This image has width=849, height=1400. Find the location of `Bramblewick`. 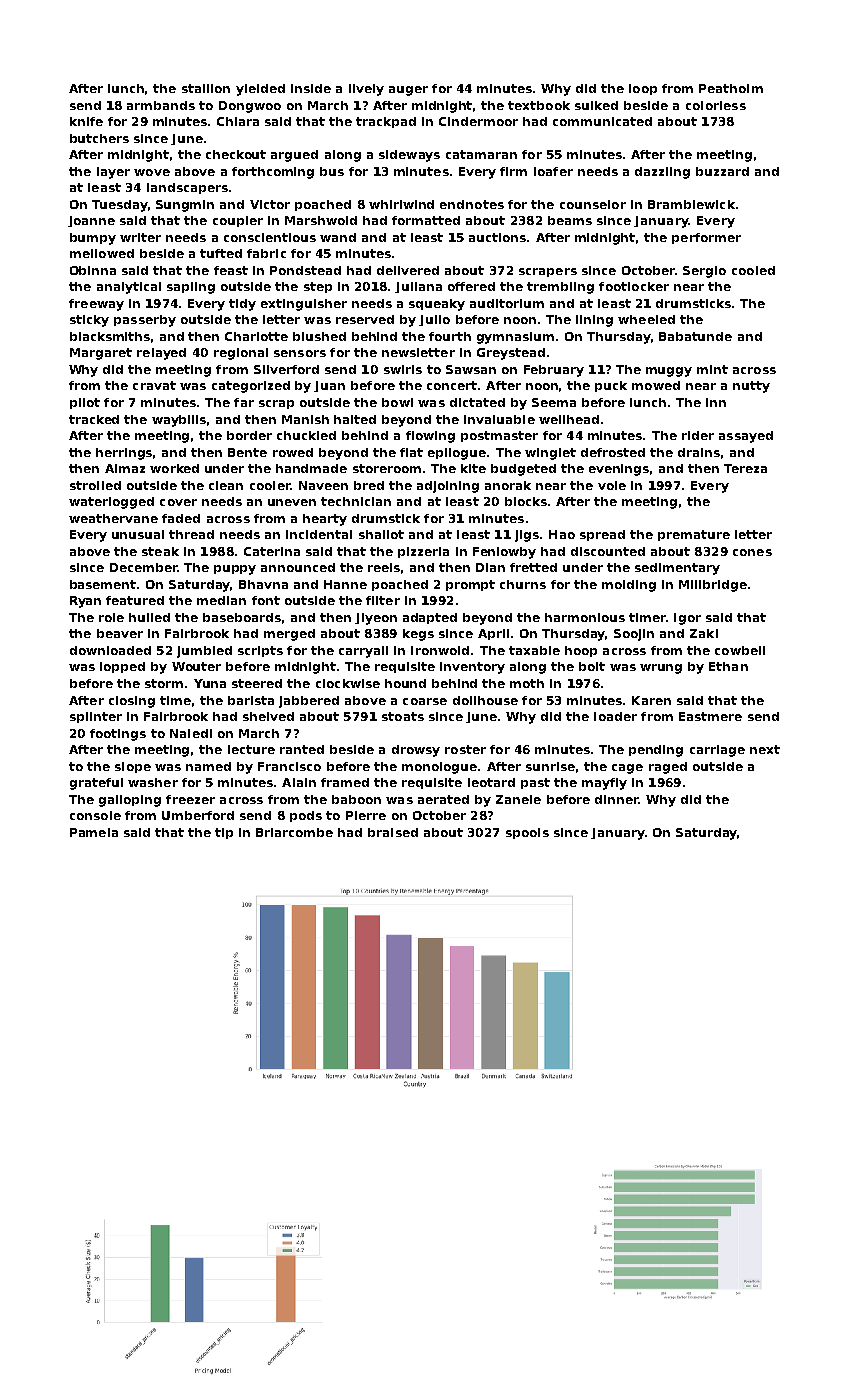

Bramblewick is located at coordinates (691, 204).
